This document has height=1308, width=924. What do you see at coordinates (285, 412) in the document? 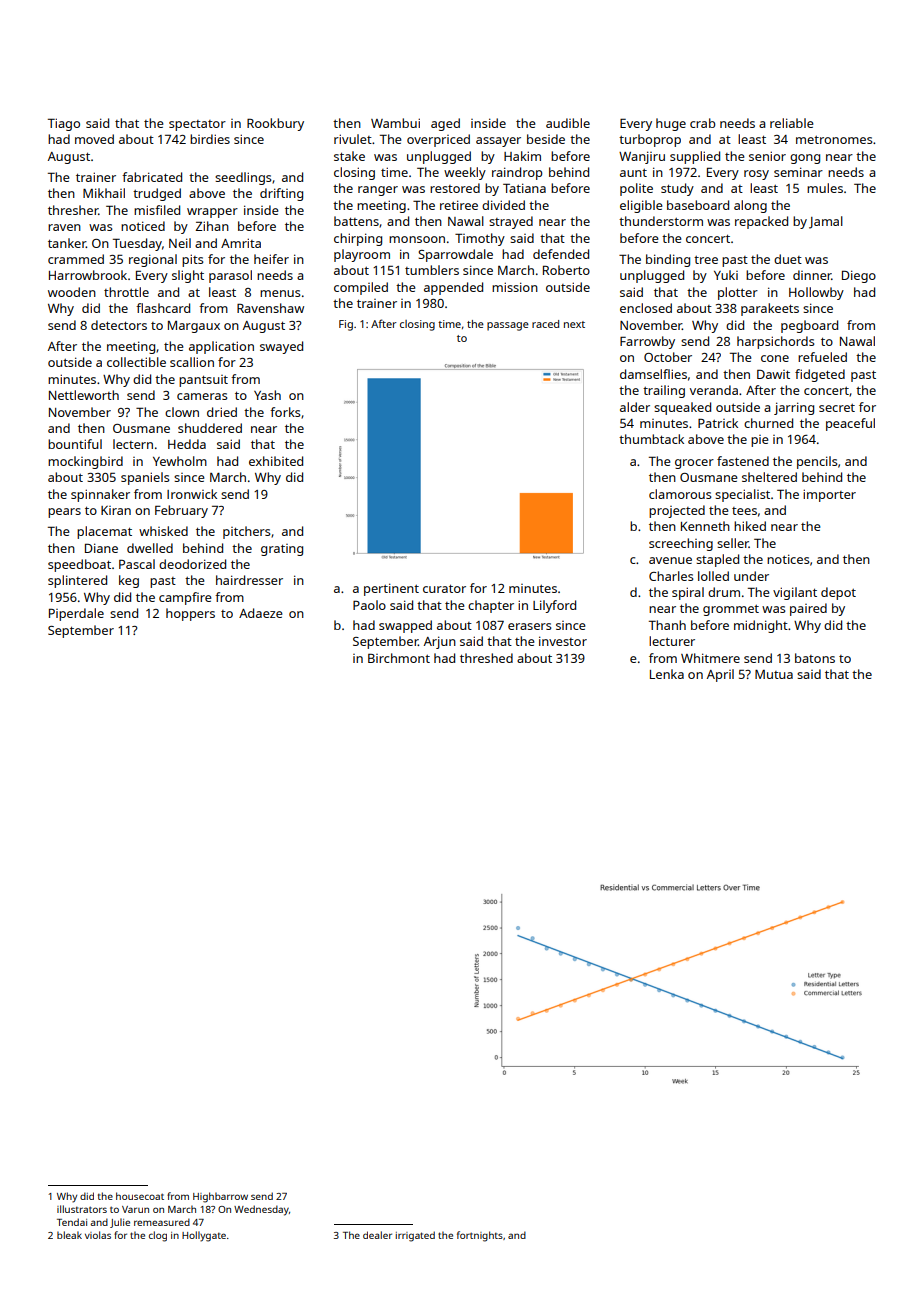
I see `forks` at bounding box center [285, 412].
